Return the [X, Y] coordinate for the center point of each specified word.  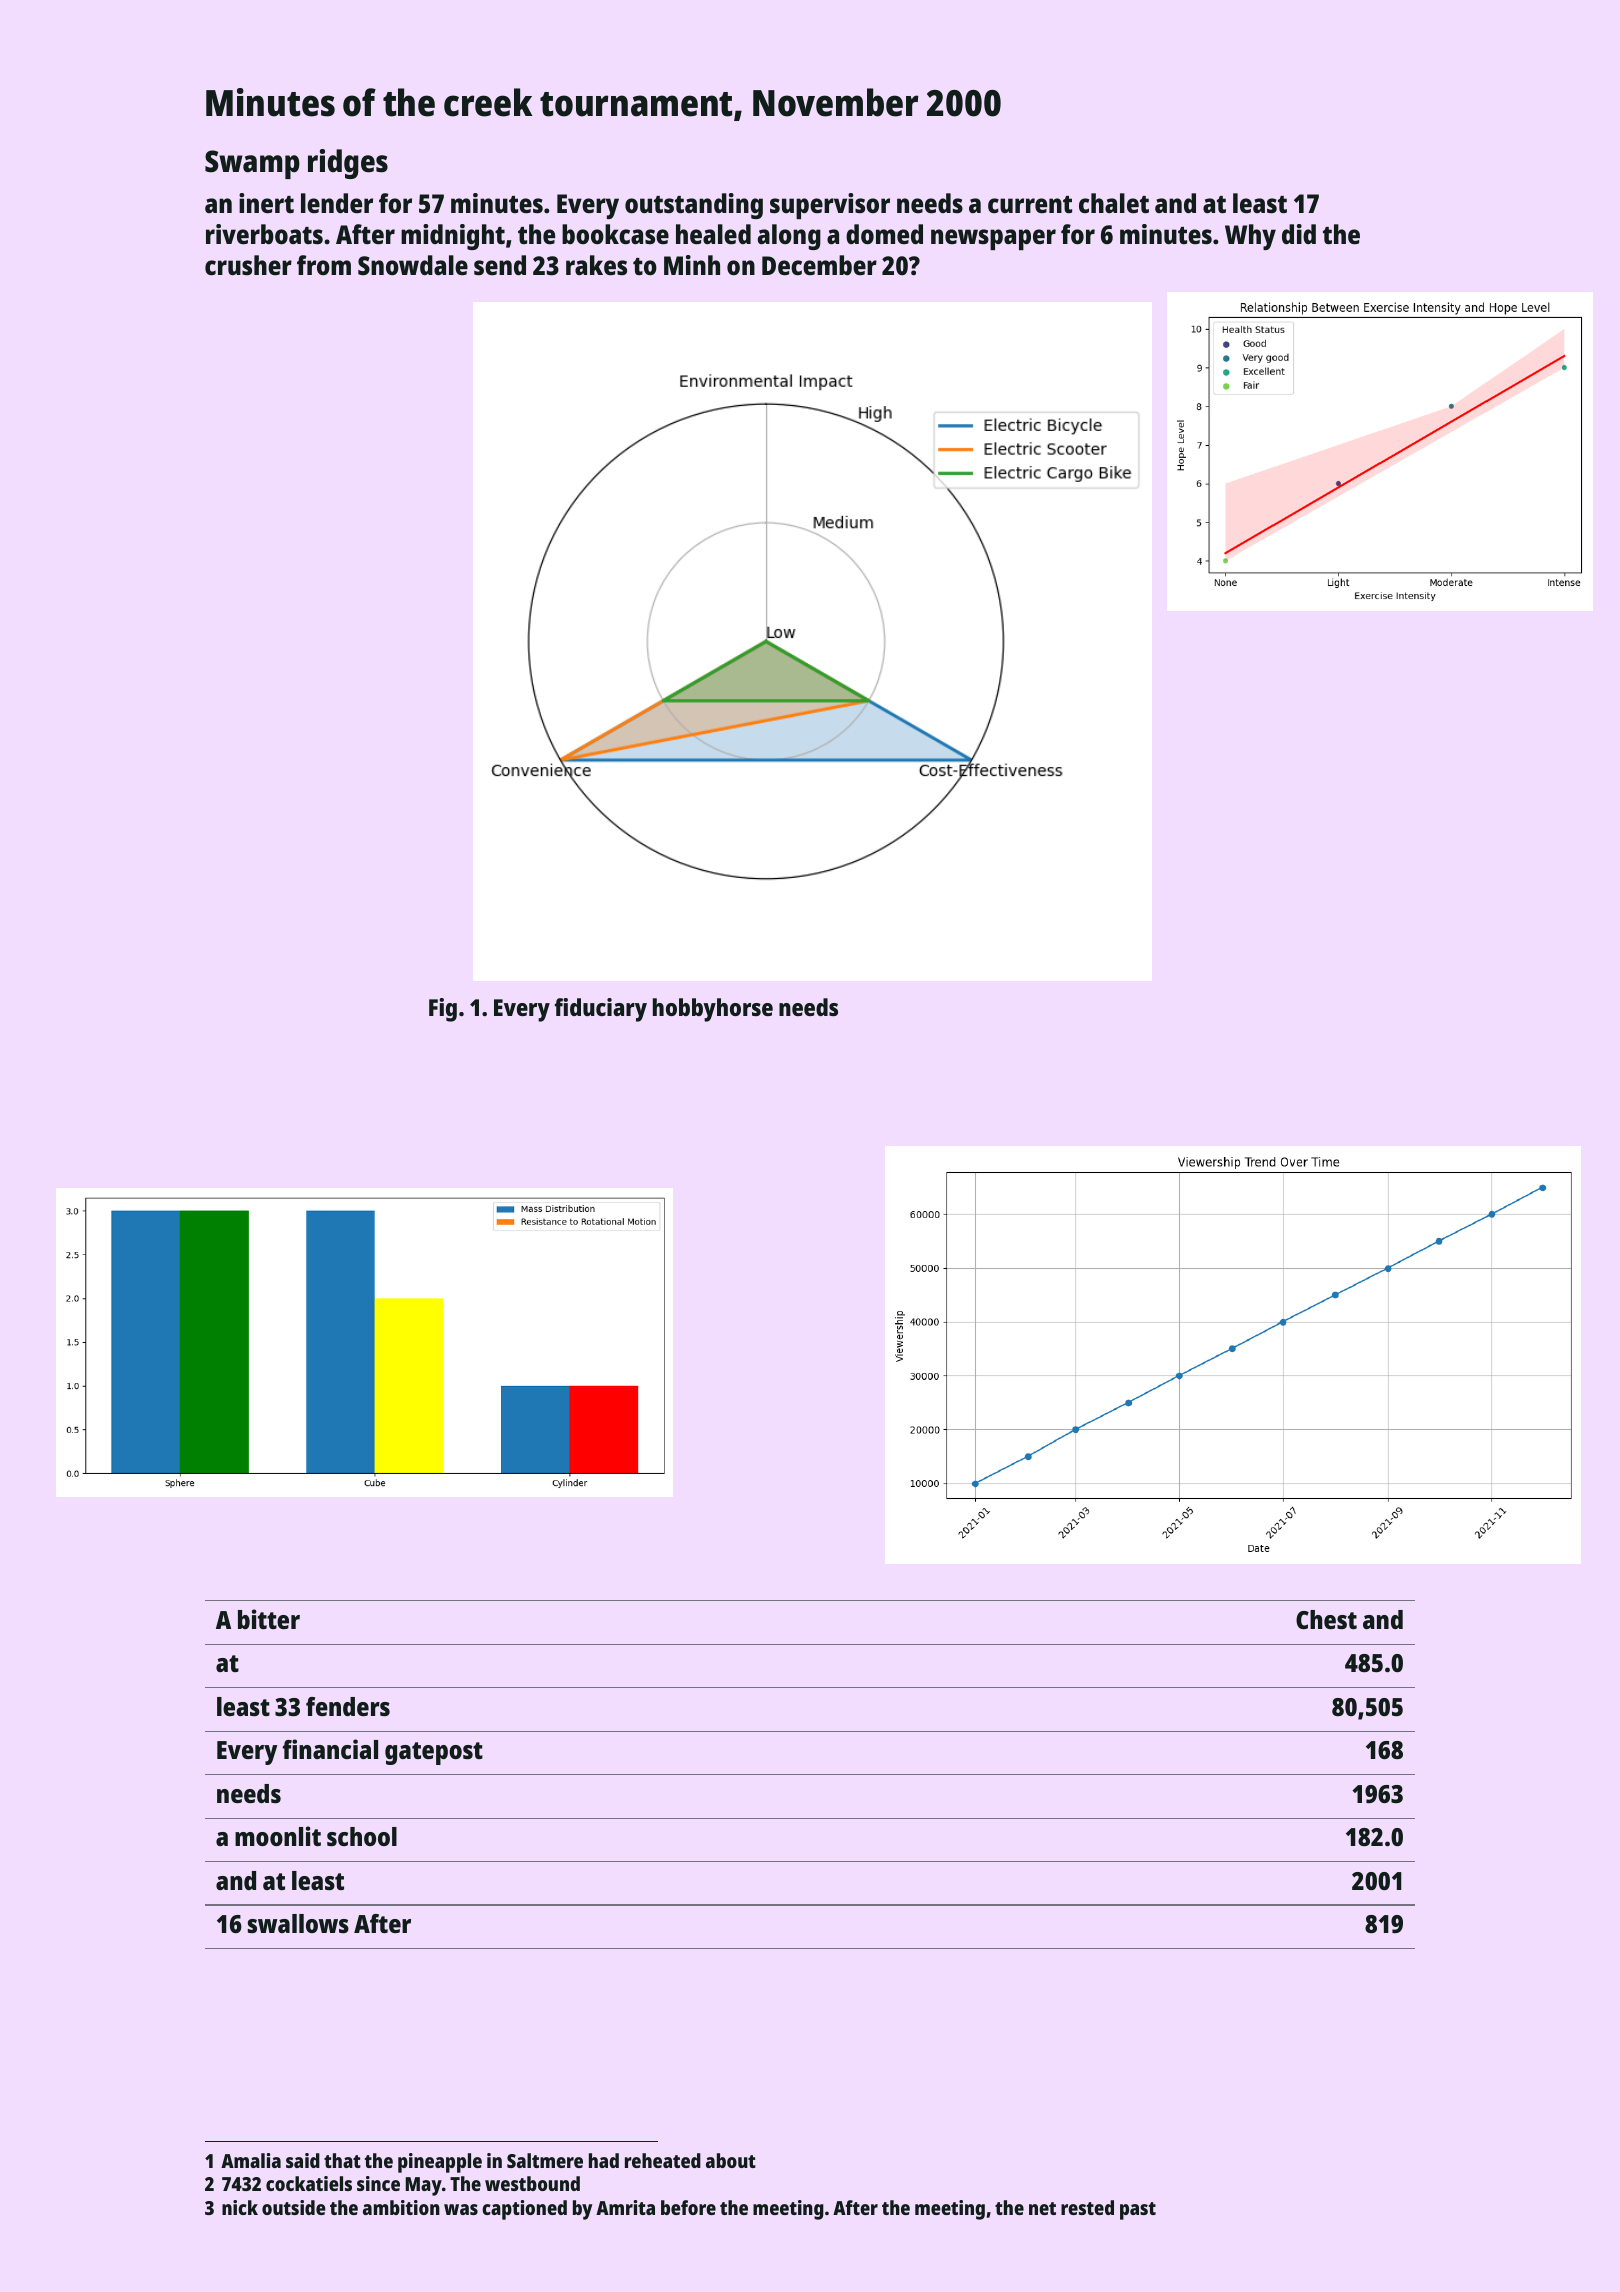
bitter [269, 1619]
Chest [1326, 1619]
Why [1250, 237]
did [1299, 234]
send [500, 265]
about [731, 2160]
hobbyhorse [713, 1010]
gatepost [434, 1753]
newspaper [993, 239]
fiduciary [601, 1010]
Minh [692, 265]
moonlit [278, 1836]
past [1138, 2211]
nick [240, 2207]
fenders [348, 1706]
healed [713, 234]
